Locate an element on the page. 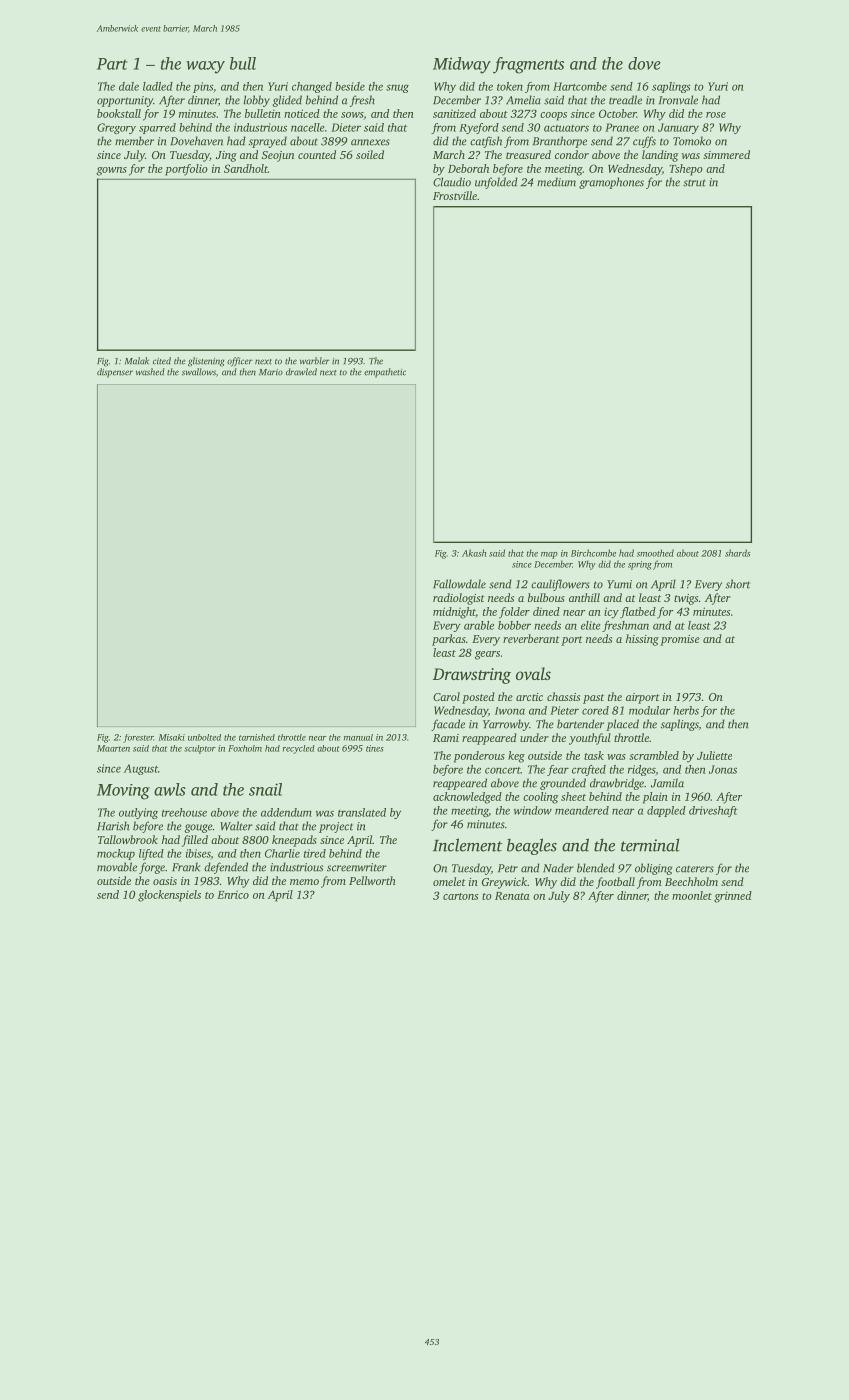 The width and height of the page is (849, 1400). Part is located at coordinates (112, 64).
